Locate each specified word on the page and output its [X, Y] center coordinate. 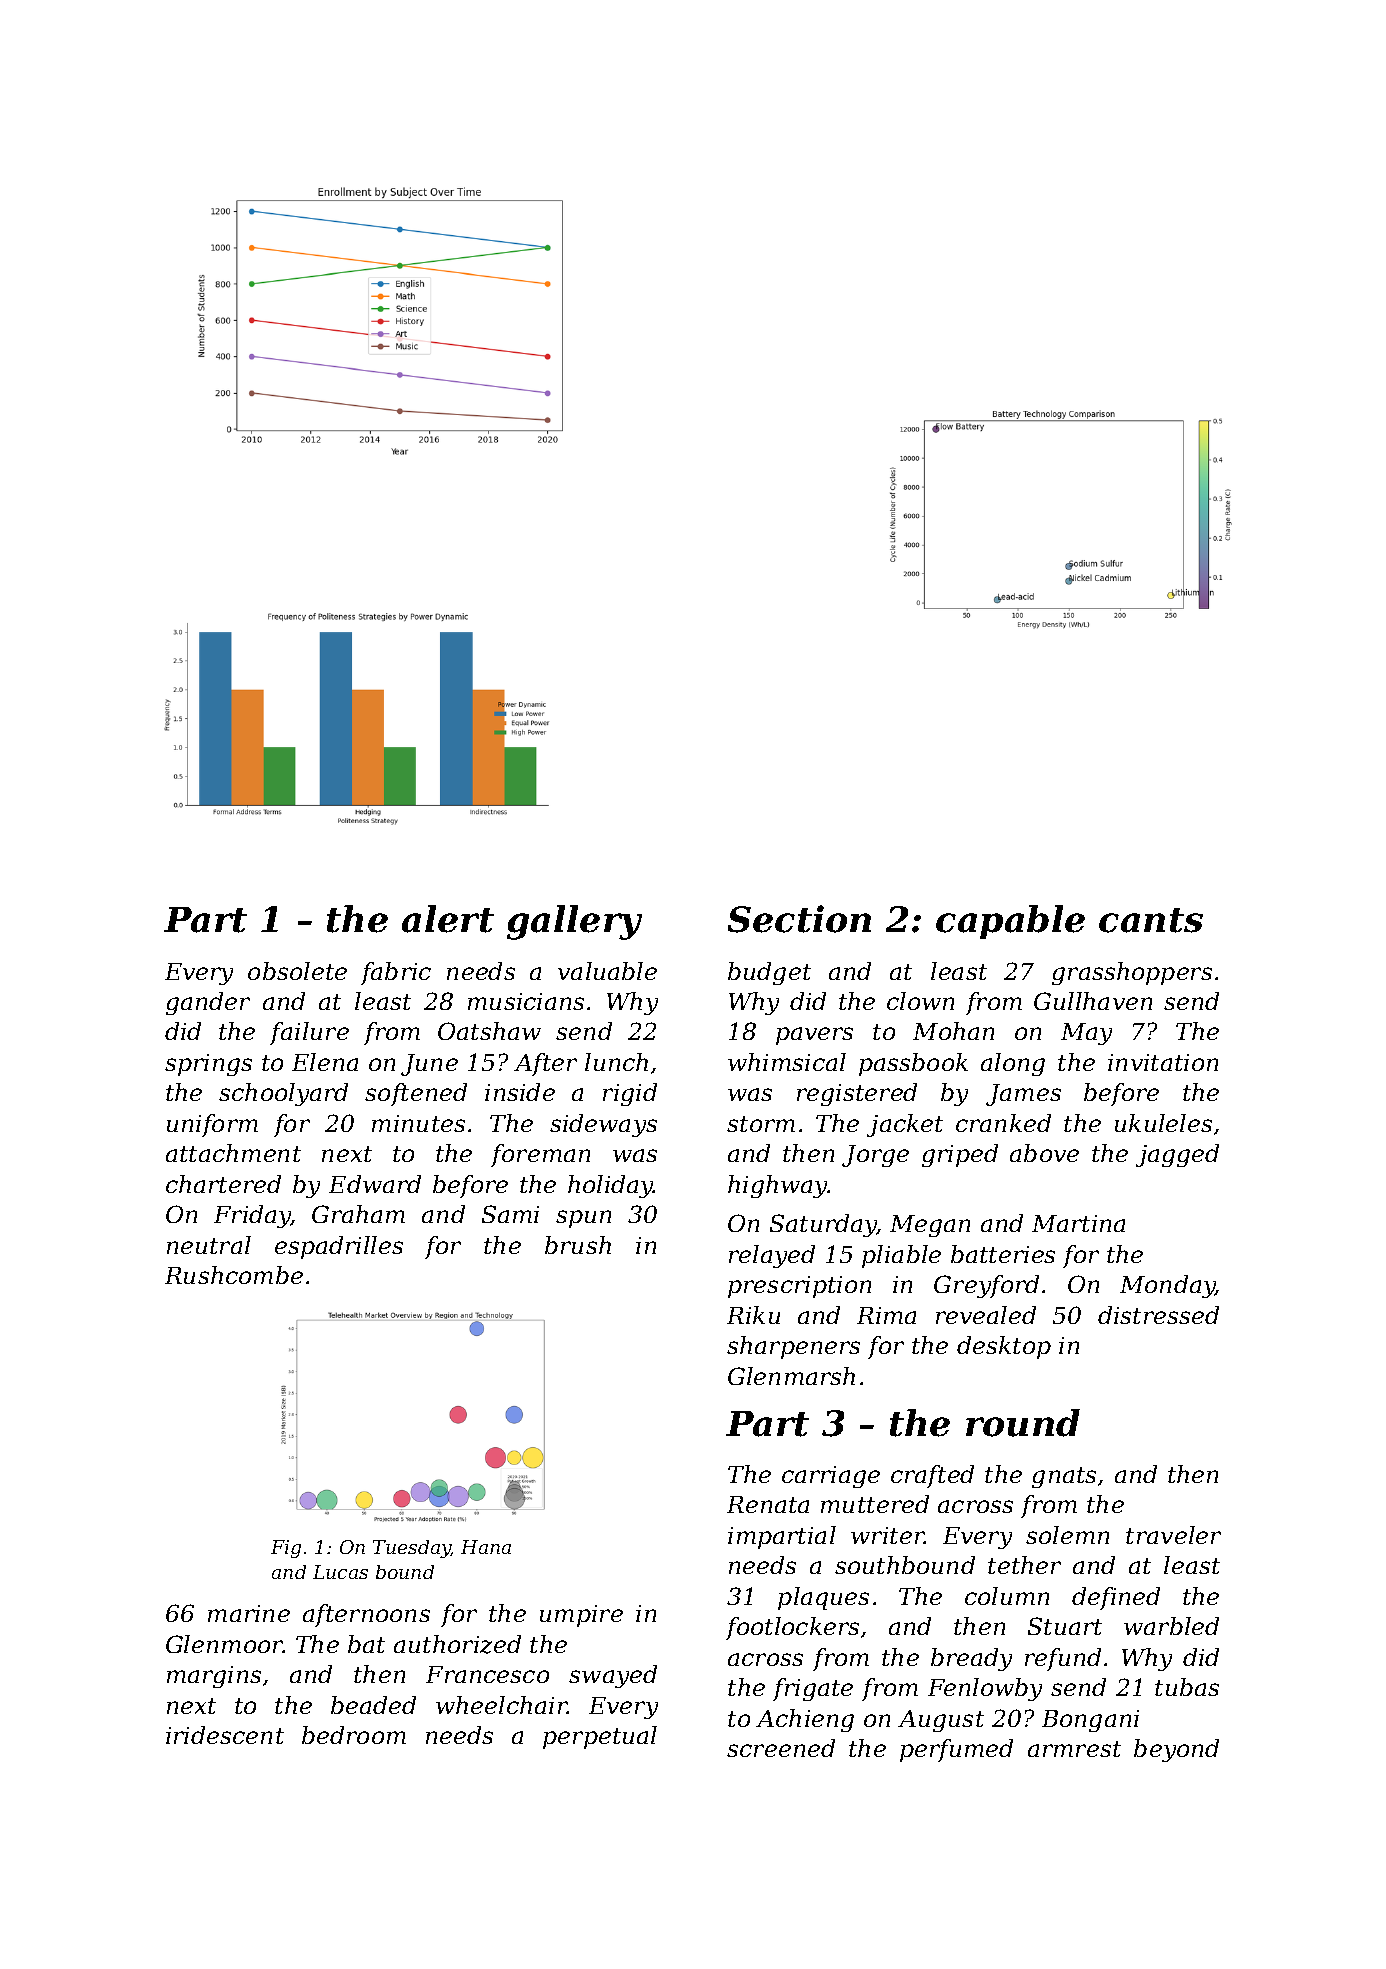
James [1023, 1095]
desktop [1004, 1347]
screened [781, 1748]
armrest [1074, 1749]
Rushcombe [234, 1275]
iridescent [225, 1735]
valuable [607, 971]
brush [578, 1245]
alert [448, 919]
